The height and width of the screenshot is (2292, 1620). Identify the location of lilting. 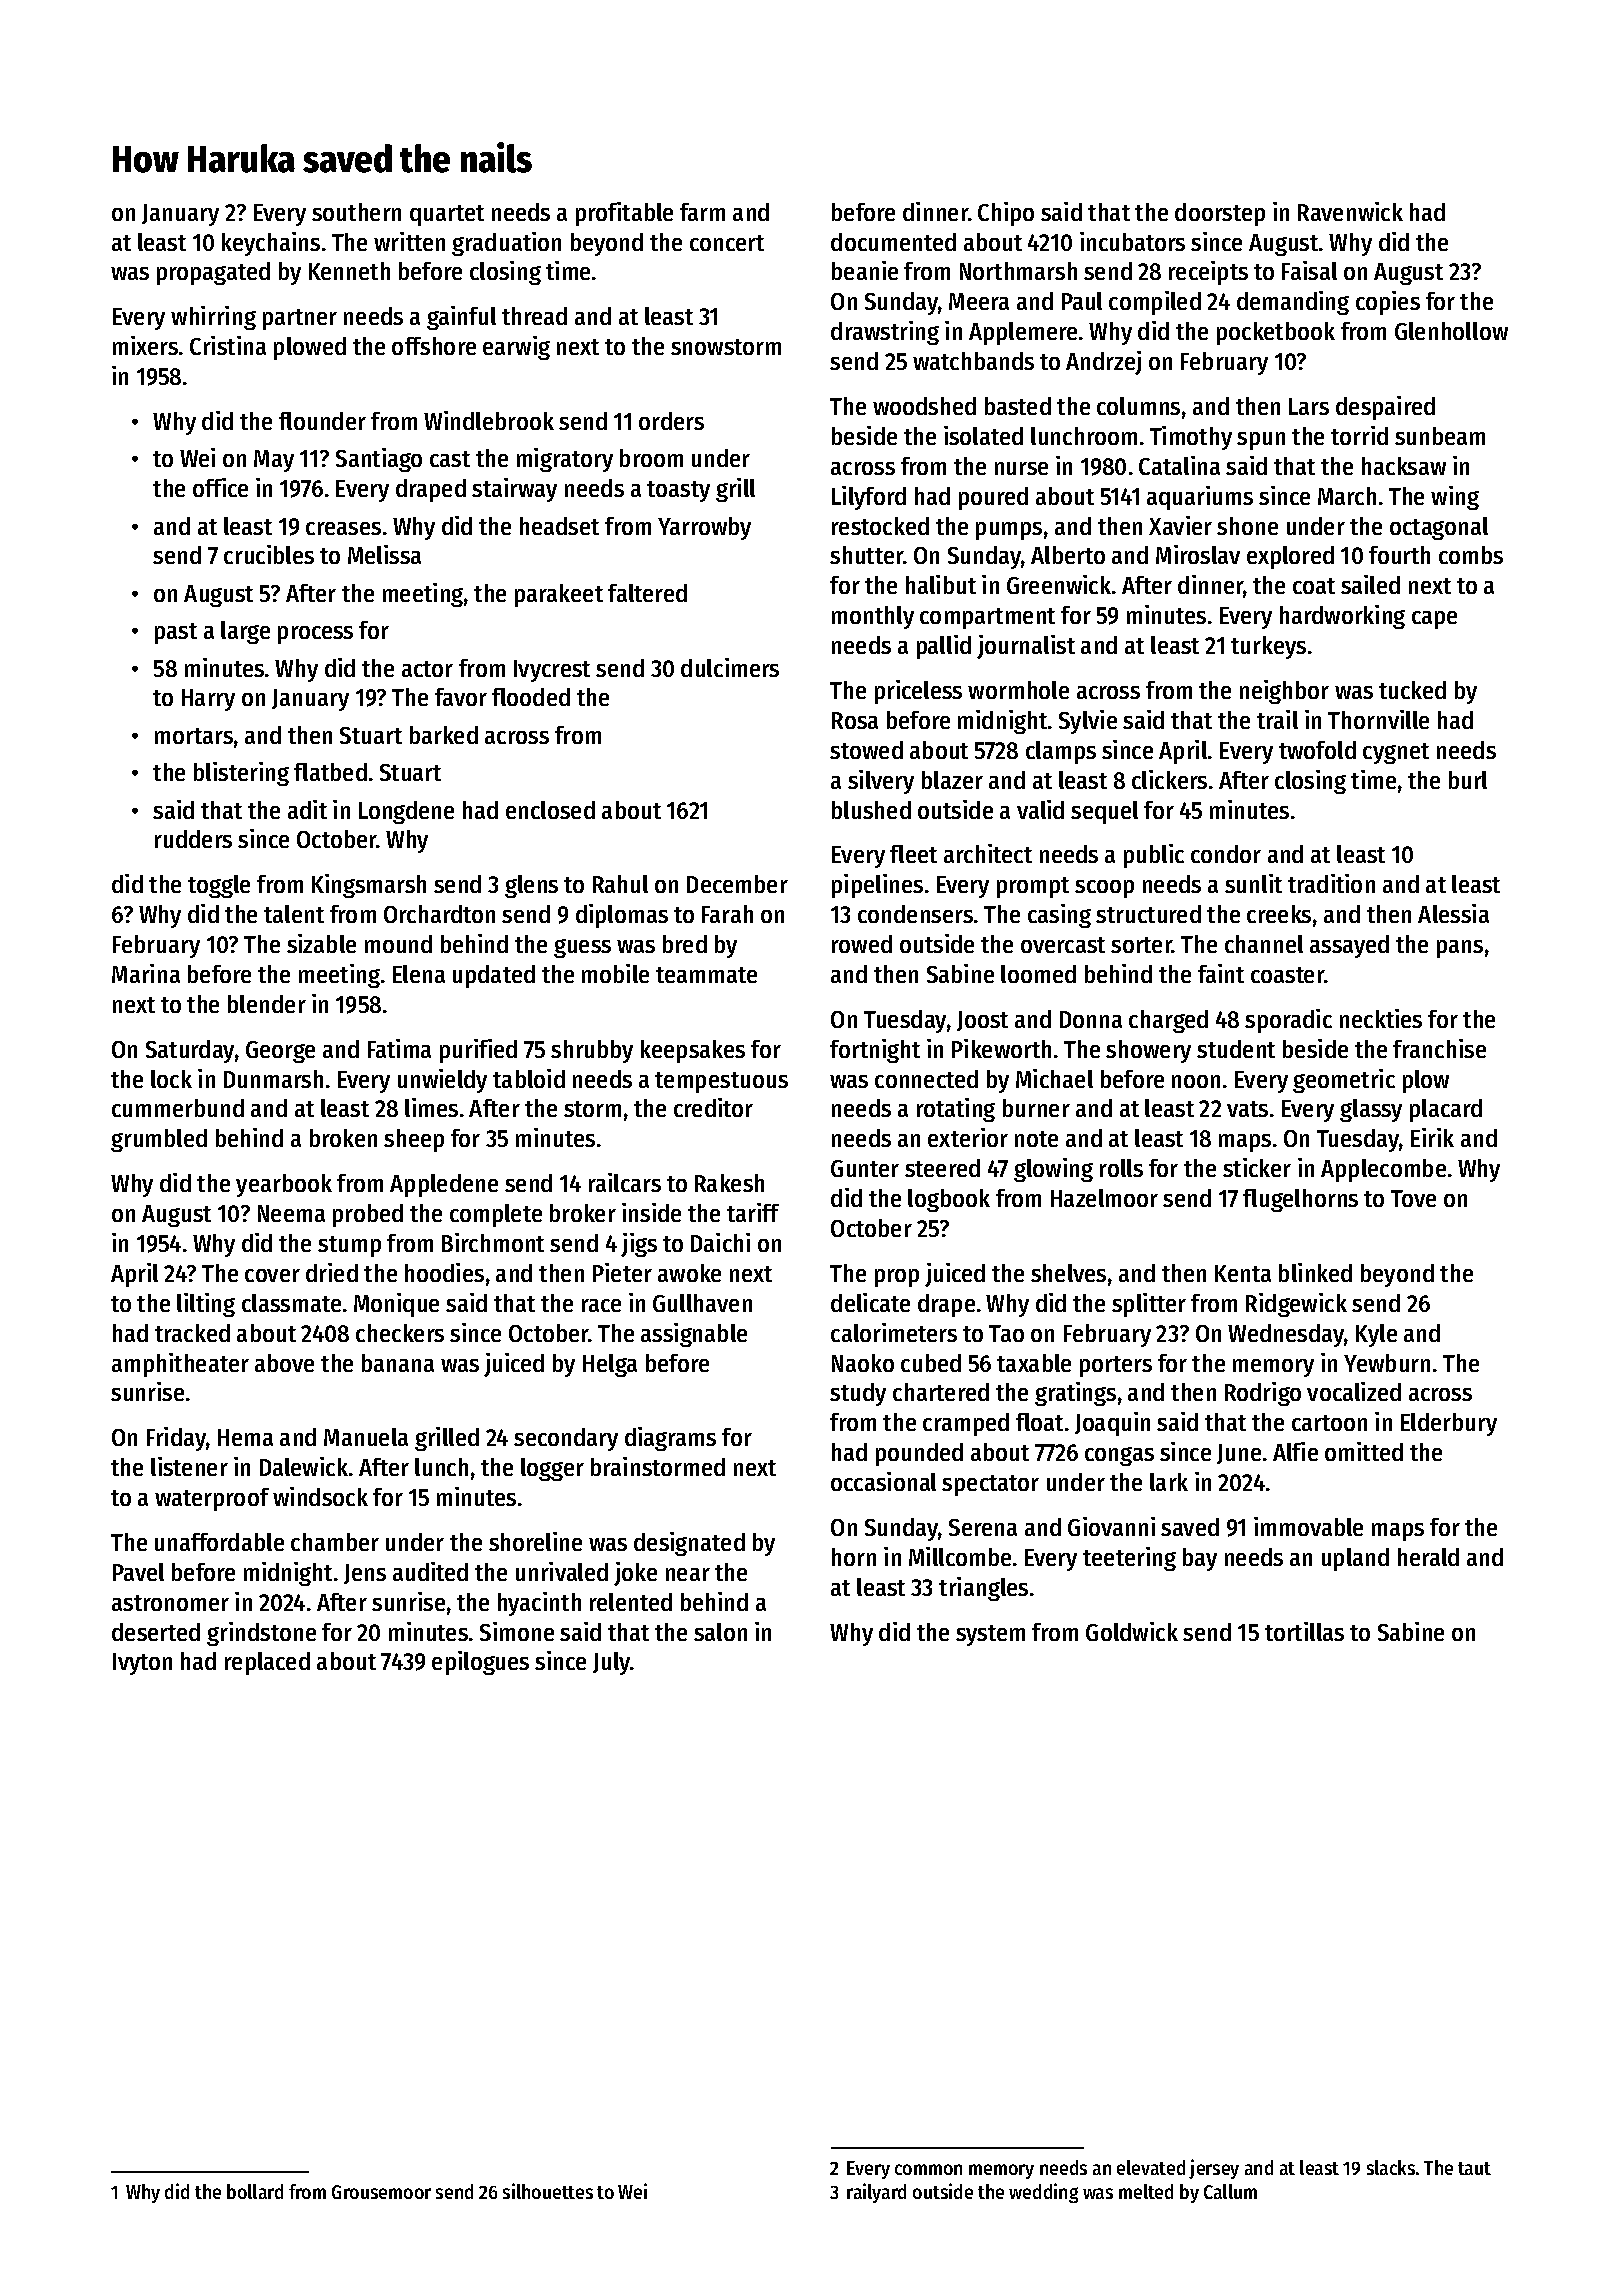
(206, 1305).
